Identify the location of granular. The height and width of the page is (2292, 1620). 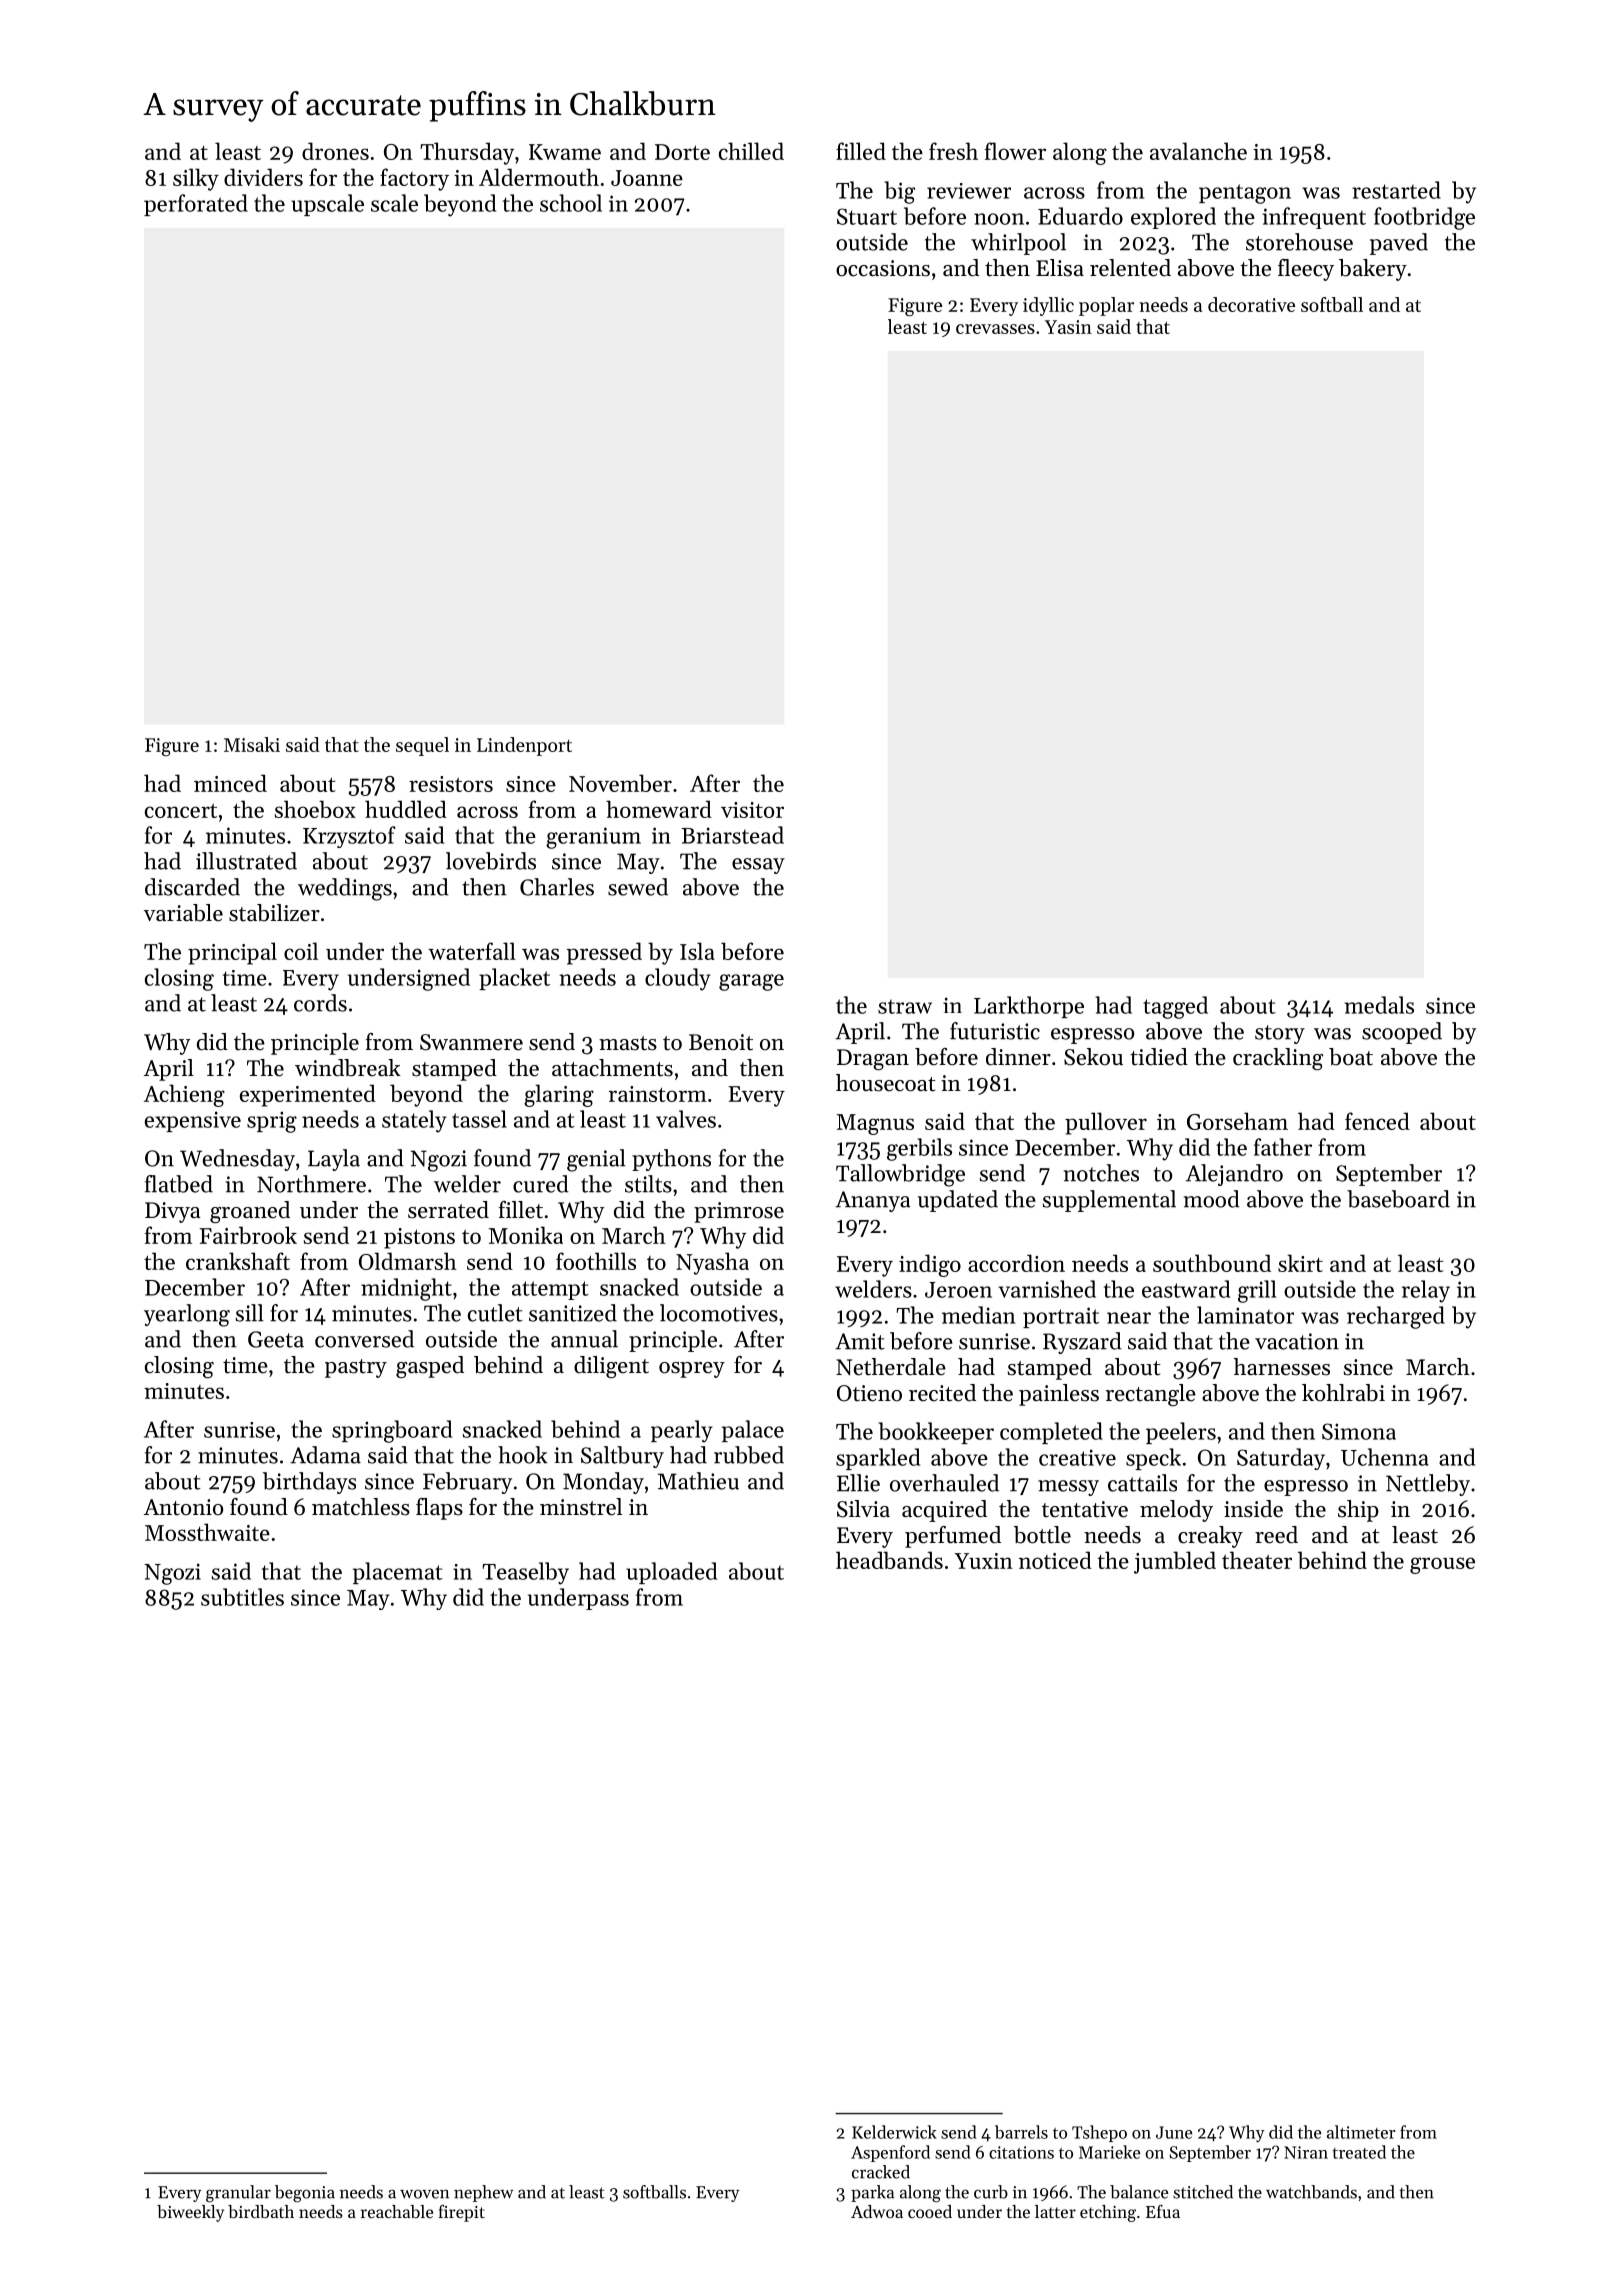
(238, 2194).
